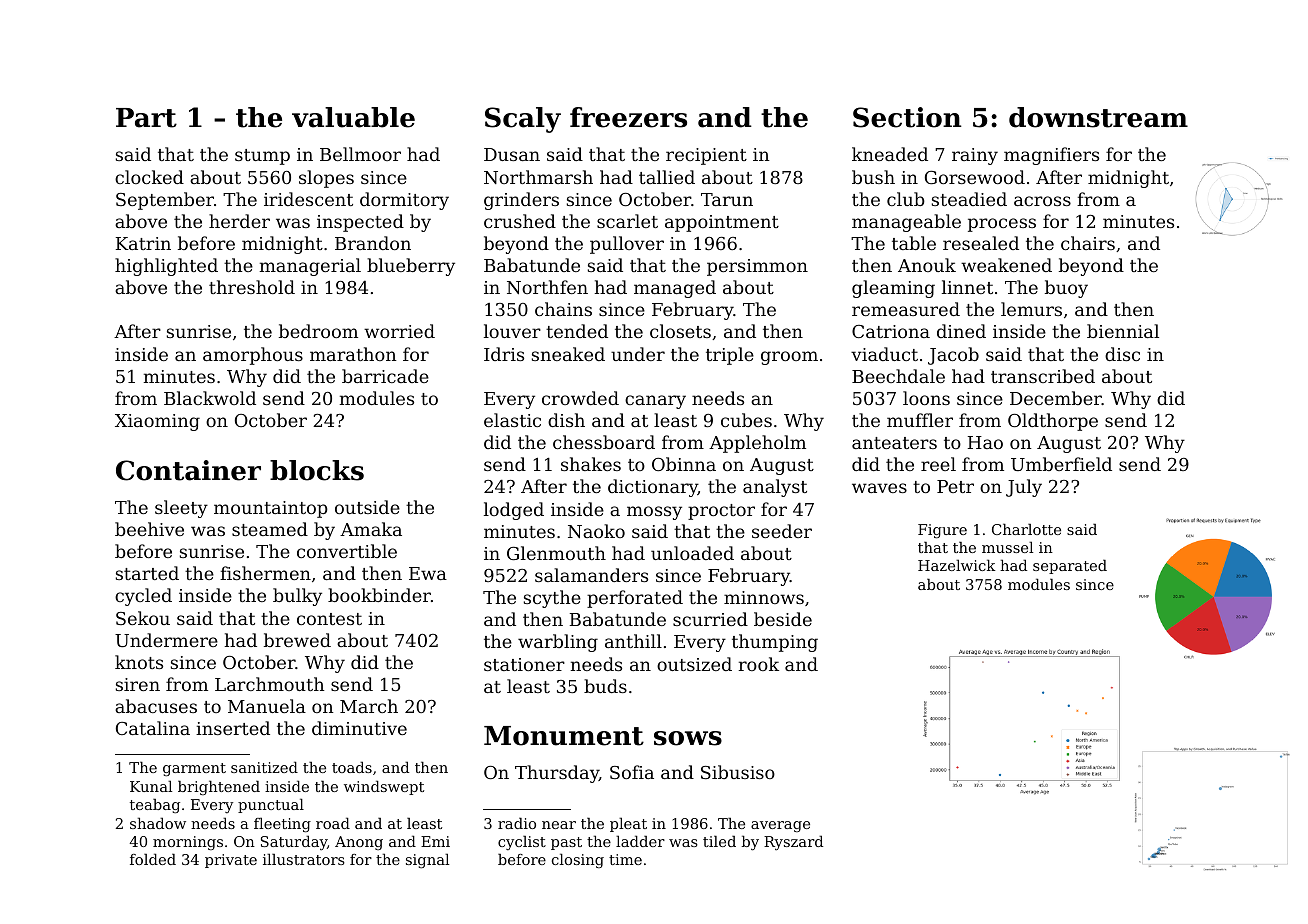 Image resolution: width=1308 pixels, height=924 pixels. What do you see at coordinates (153, 859) in the screenshot?
I see `folded` at bounding box center [153, 859].
